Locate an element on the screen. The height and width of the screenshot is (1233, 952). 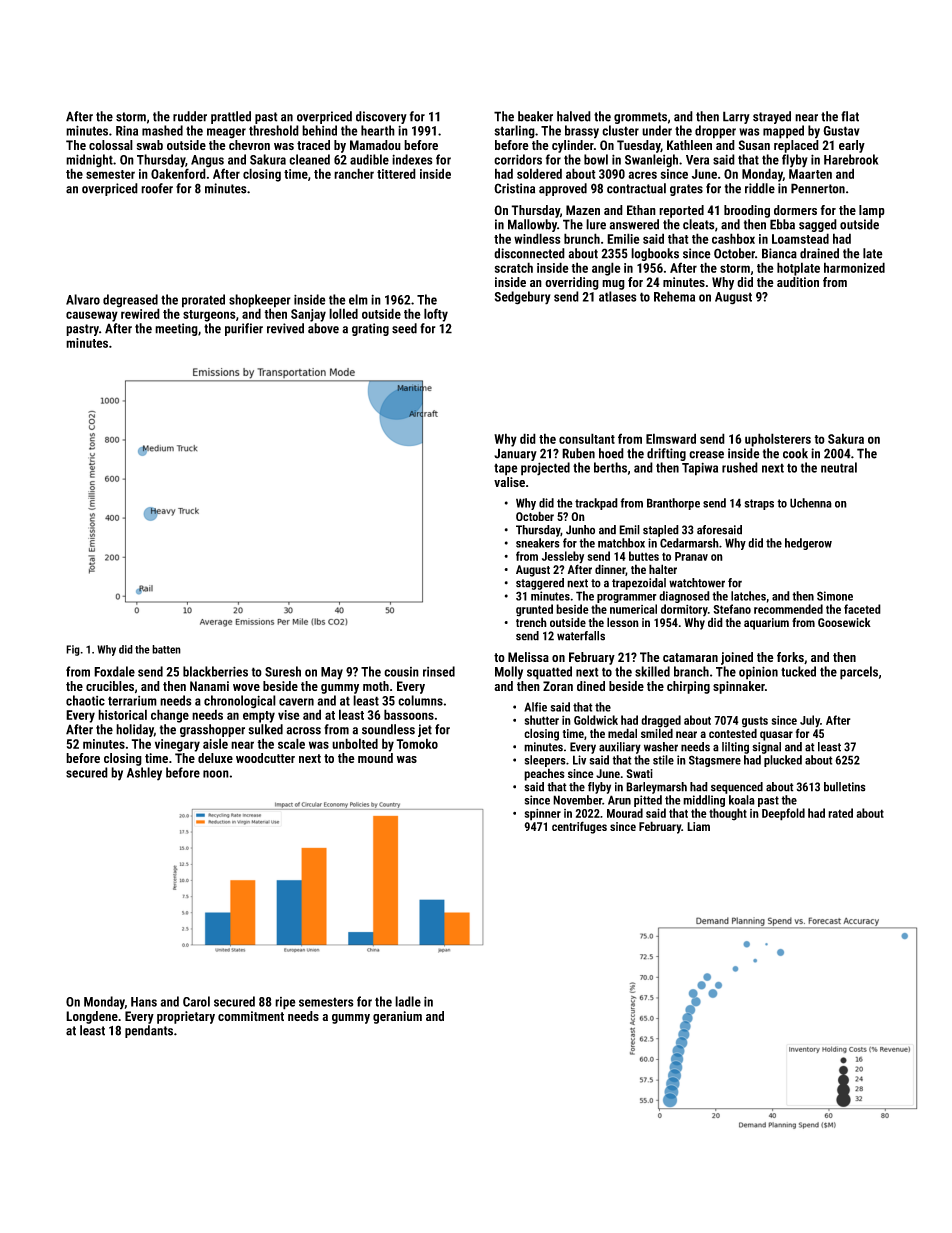
batten is located at coordinates (166, 649).
